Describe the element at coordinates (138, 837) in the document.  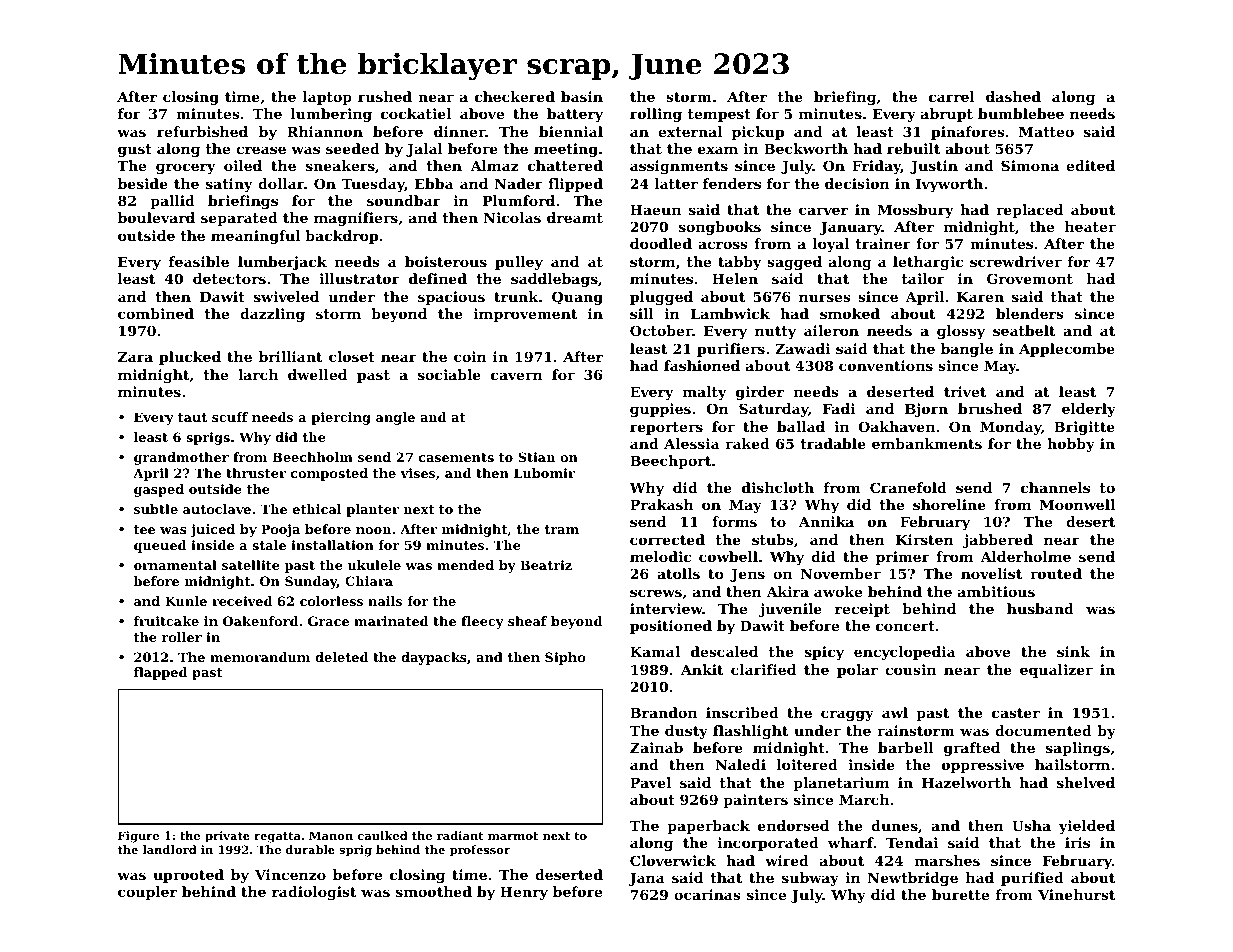
I see `Figure` at that location.
